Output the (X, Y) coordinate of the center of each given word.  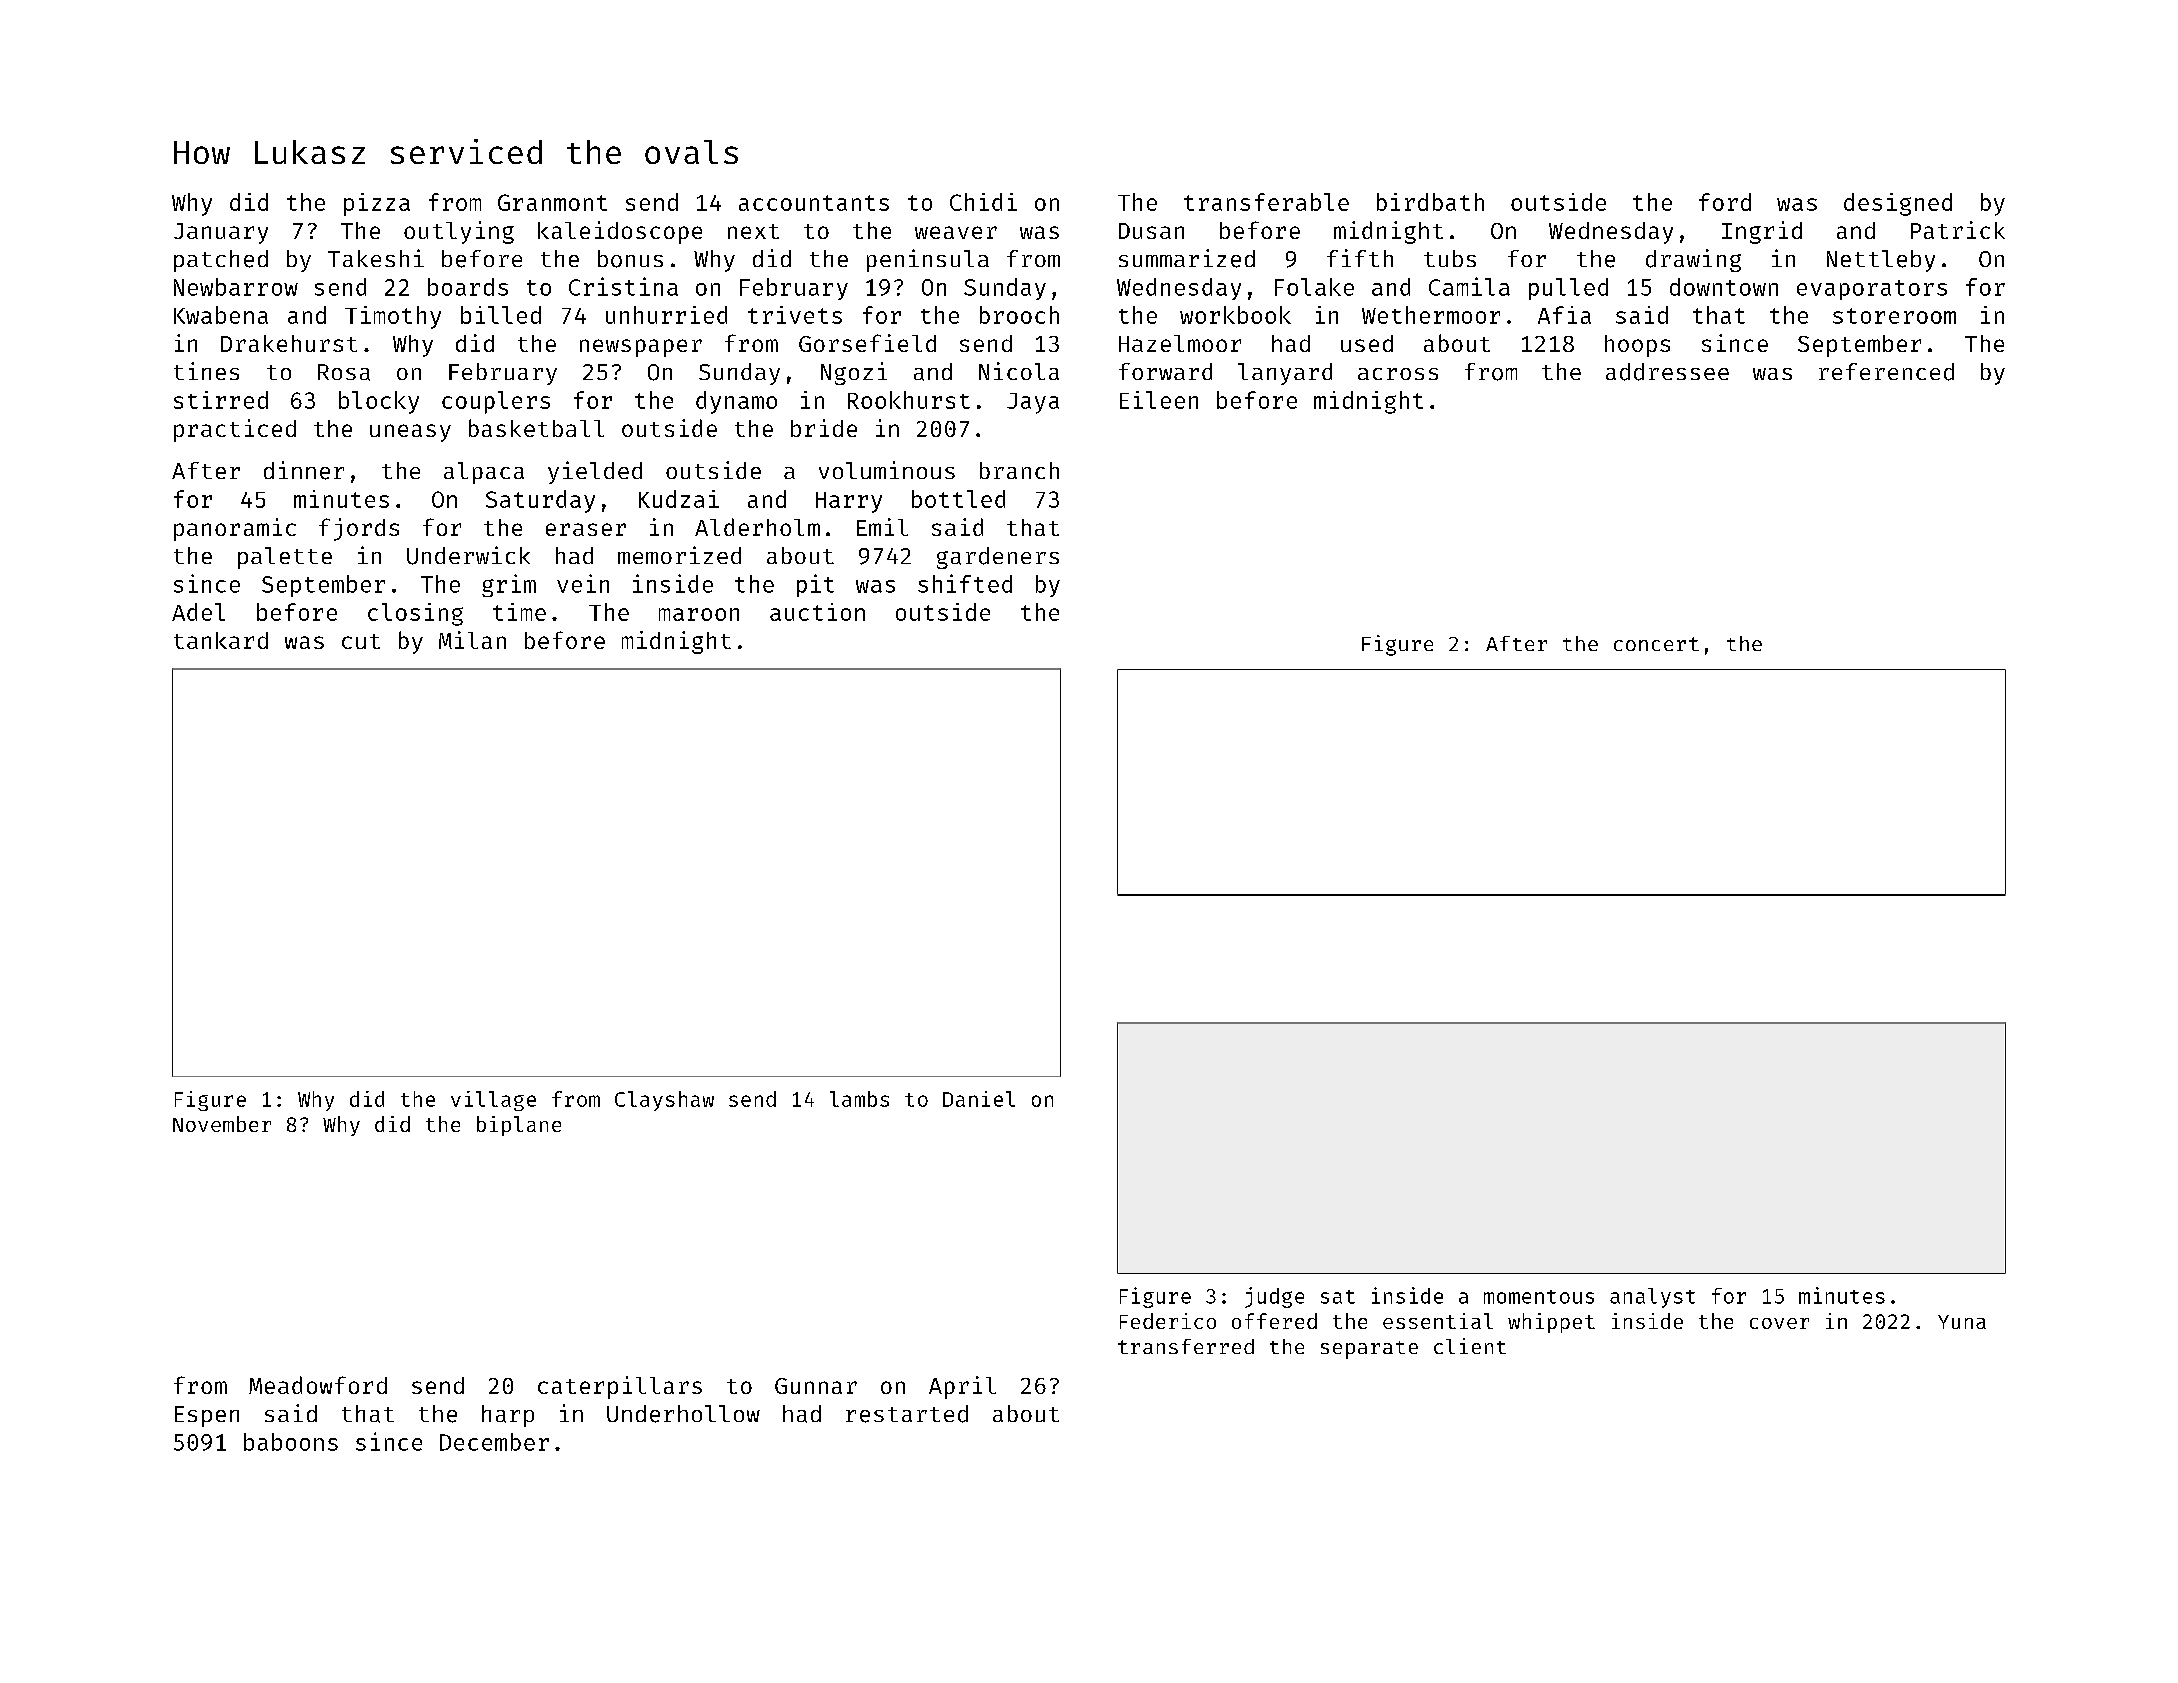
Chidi (983, 202)
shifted (965, 583)
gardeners (998, 558)
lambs (859, 1099)
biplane (519, 1126)
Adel (198, 612)
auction (817, 612)
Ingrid (1762, 232)
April (962, 1387)
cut (361, 641)
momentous (1539, 1297)
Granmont (552, 202)
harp (508, 1416)
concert (1656, 644)
